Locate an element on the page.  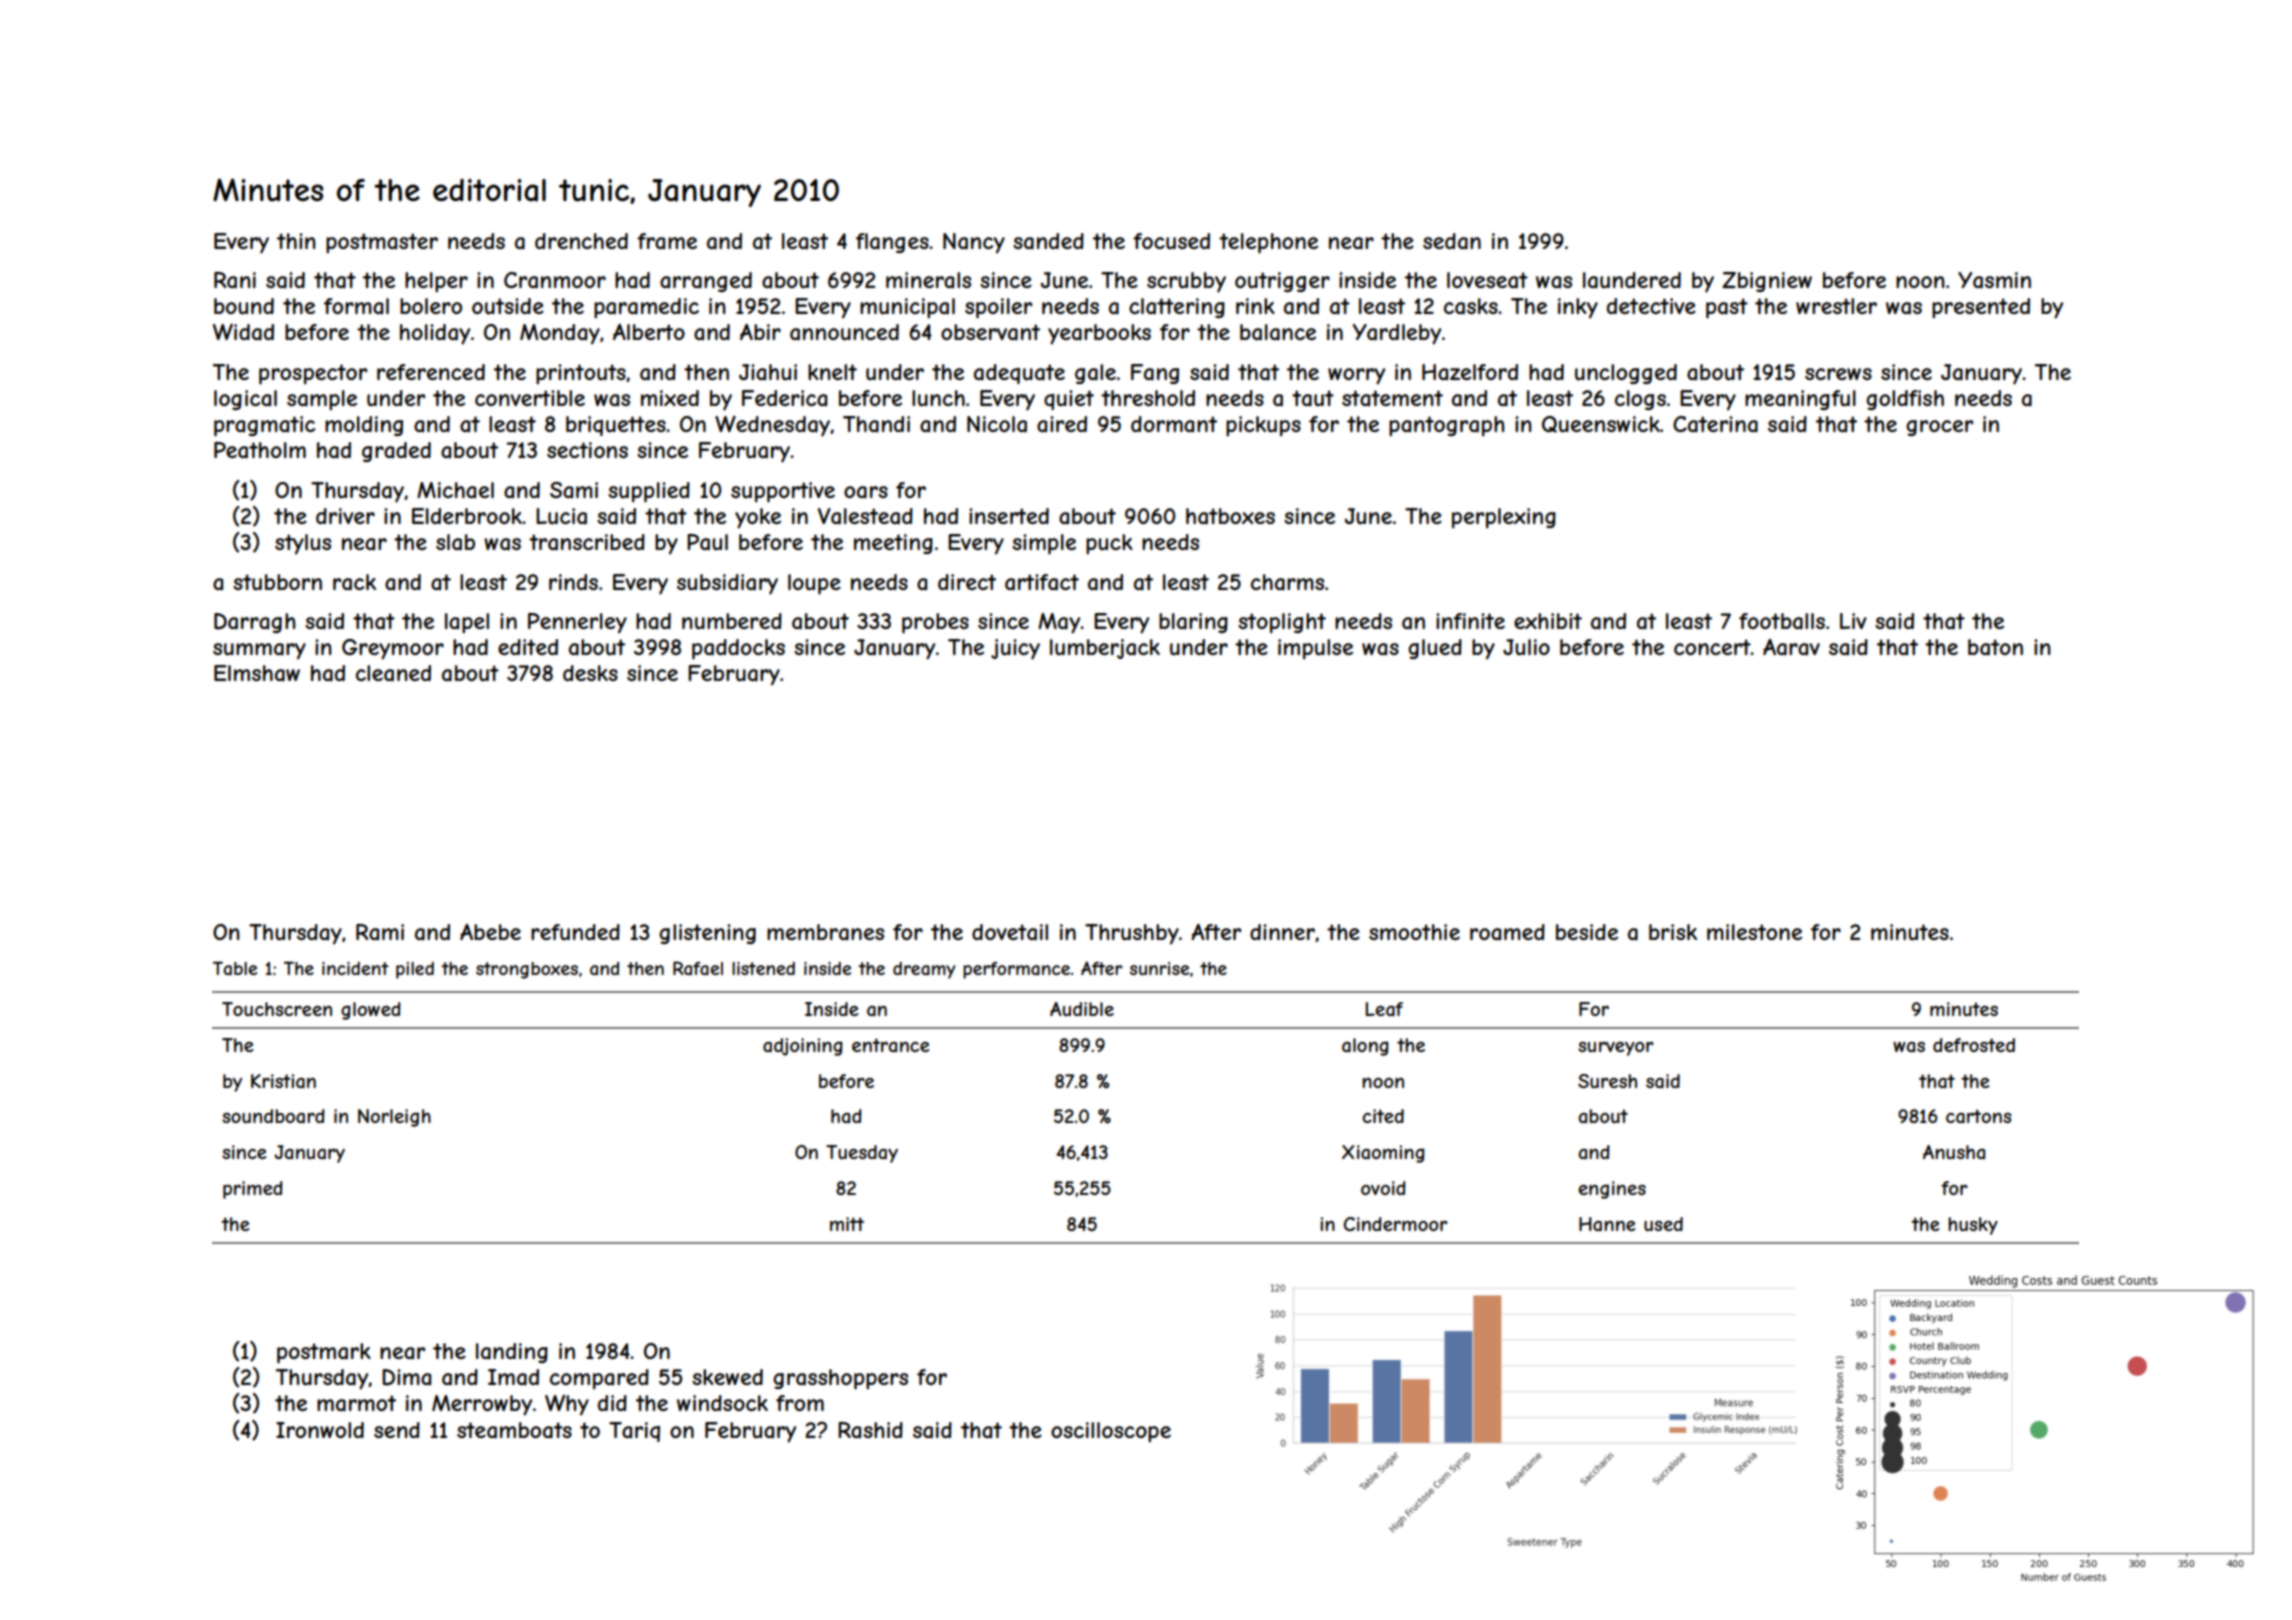
postmaster is located at coordinates (382, 243).
